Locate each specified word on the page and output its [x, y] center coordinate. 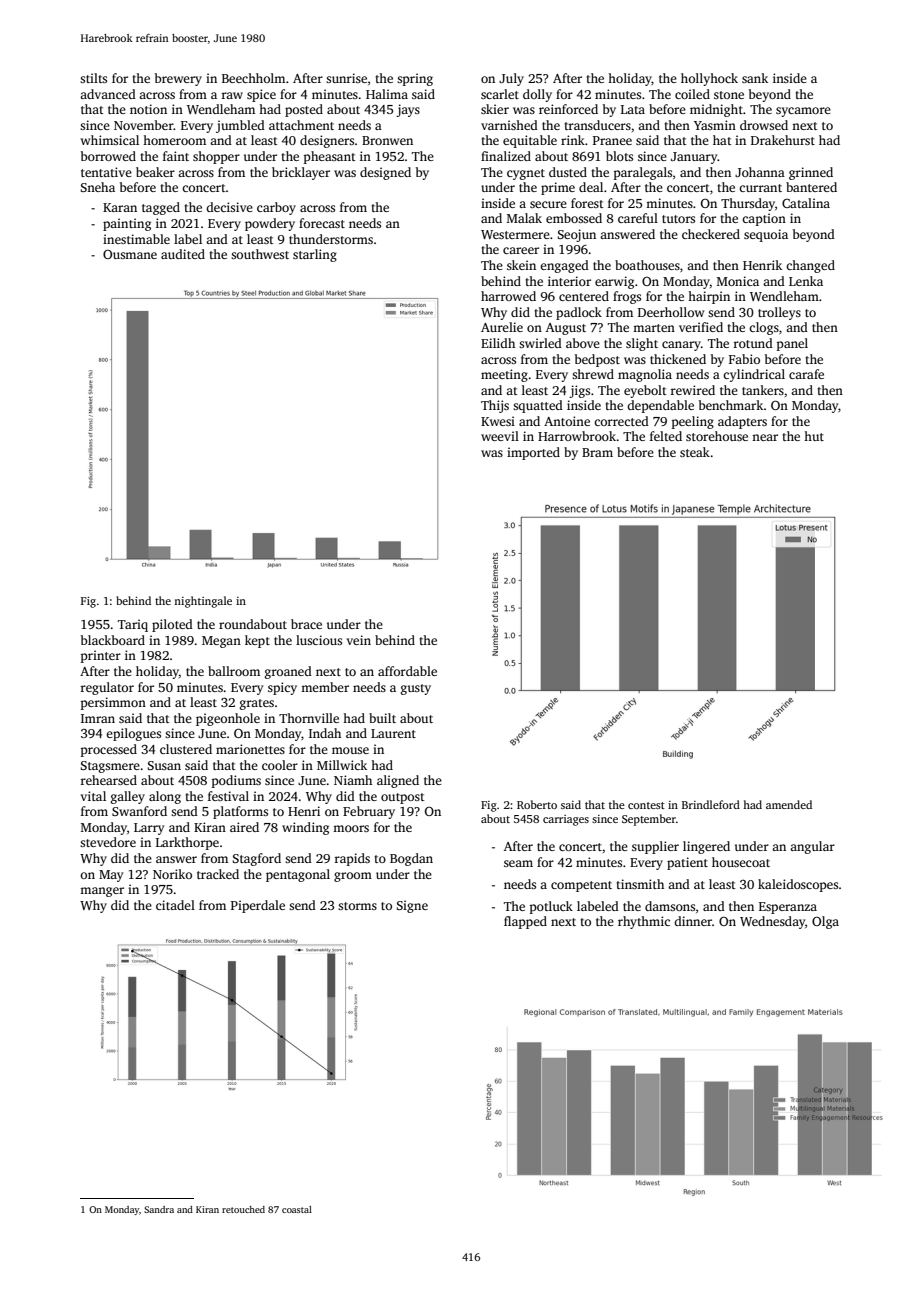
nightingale [203, 602]
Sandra [159, 1209]
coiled [692, 94]
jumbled [240, 126]
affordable [407, 671]
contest [646, 805]
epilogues [133, 734]
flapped [525, 922]
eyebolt [645, 391]
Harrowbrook [577, 436]
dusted [568, 172]
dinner [693, 921]
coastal [297, 1209]
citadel [175, 905]
